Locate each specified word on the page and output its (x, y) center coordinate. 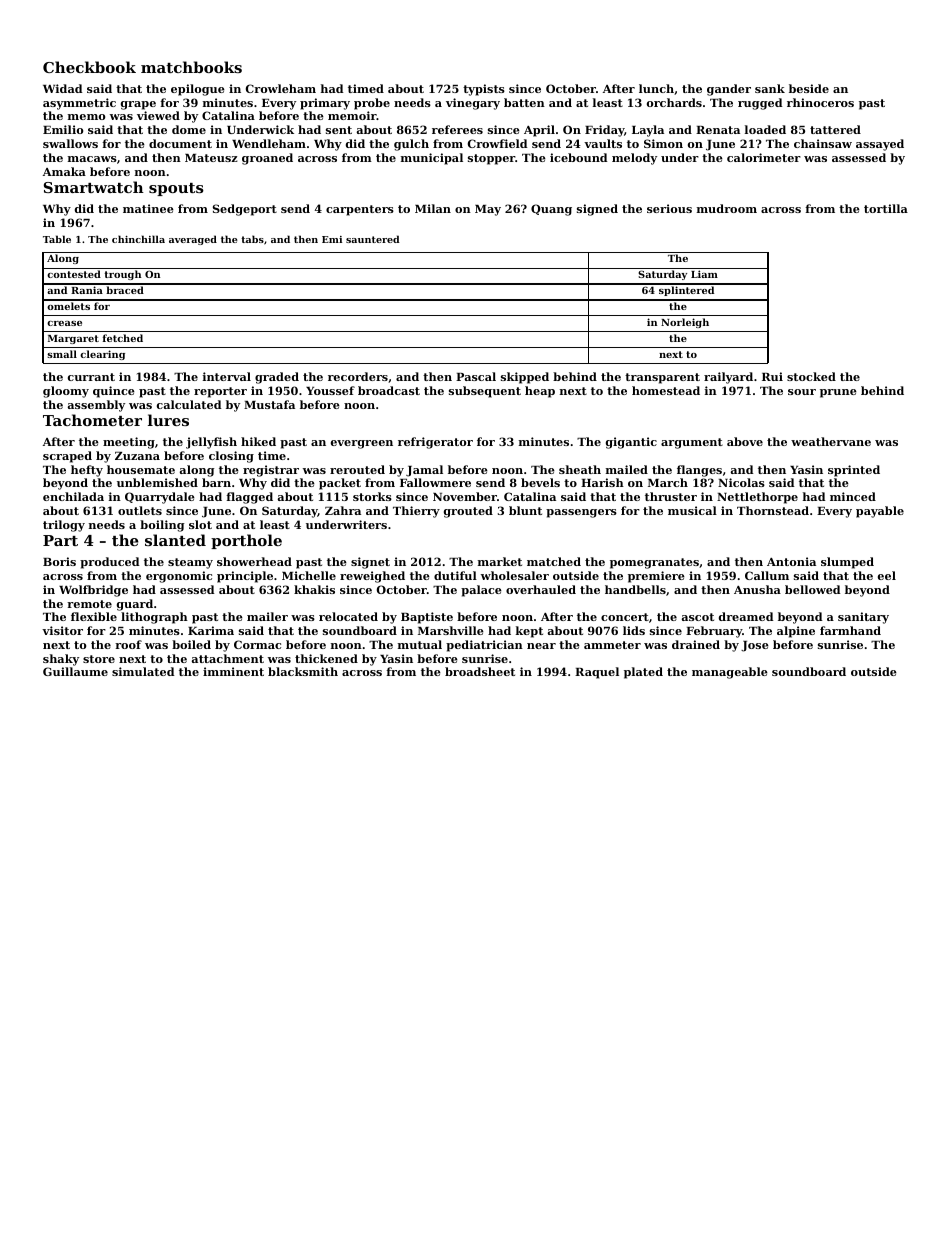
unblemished (157, 482)
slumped (847, 563)
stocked (811, 376)
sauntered (373, 239)
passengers (581, 513)
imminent (233, 671)
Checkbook (89, 67)
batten (524, 102)
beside (809, 88)
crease (64, 323)
